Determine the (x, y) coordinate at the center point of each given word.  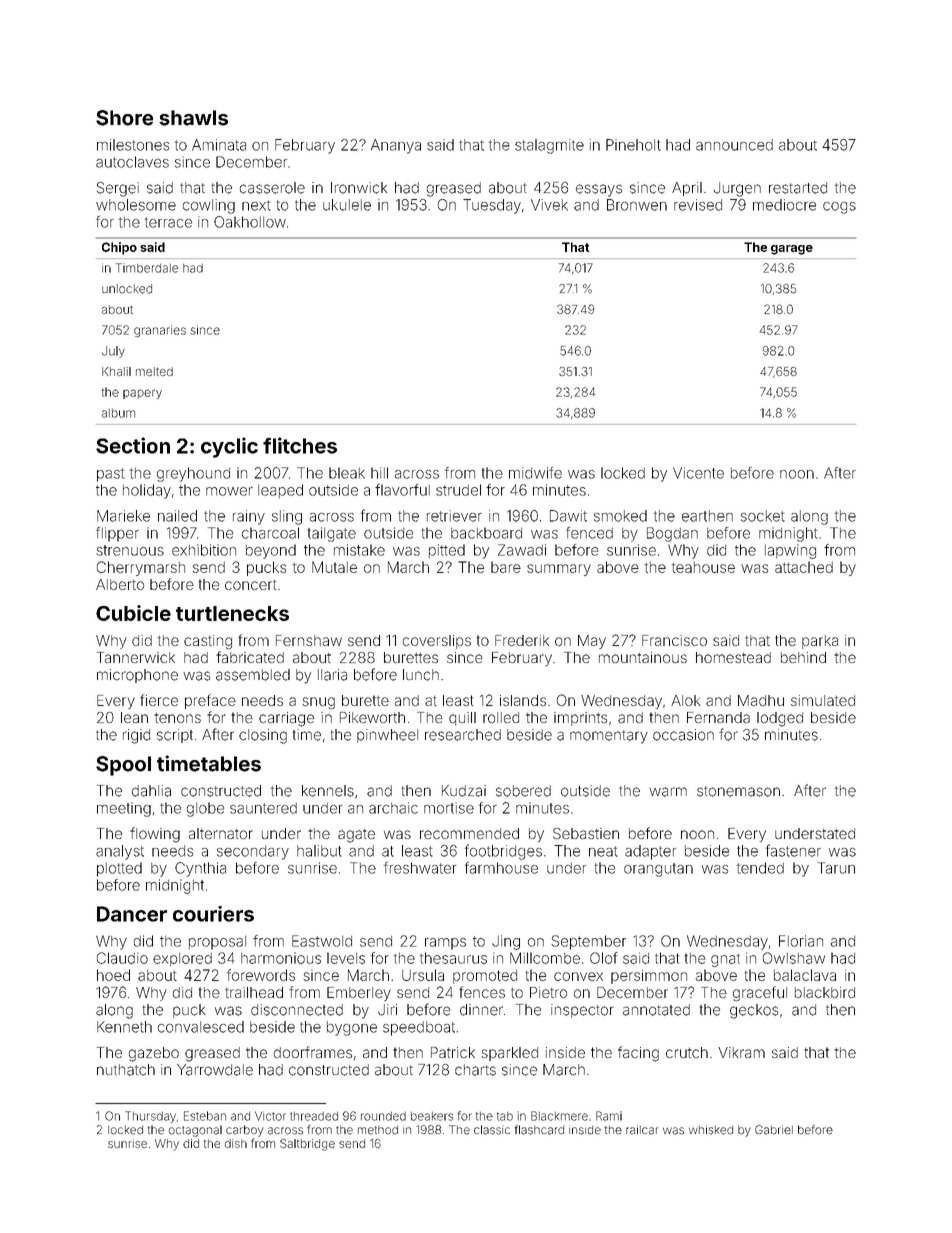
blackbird (825, 992)
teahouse (703, 567)
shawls (193, 118)
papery (142, 394)
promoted (485, 977)
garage (792, 250)
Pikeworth (372, 717)
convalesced (201, 1027)
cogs (839, 208)
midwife (535, 473)
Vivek (549, 205)
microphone (137, 676)
